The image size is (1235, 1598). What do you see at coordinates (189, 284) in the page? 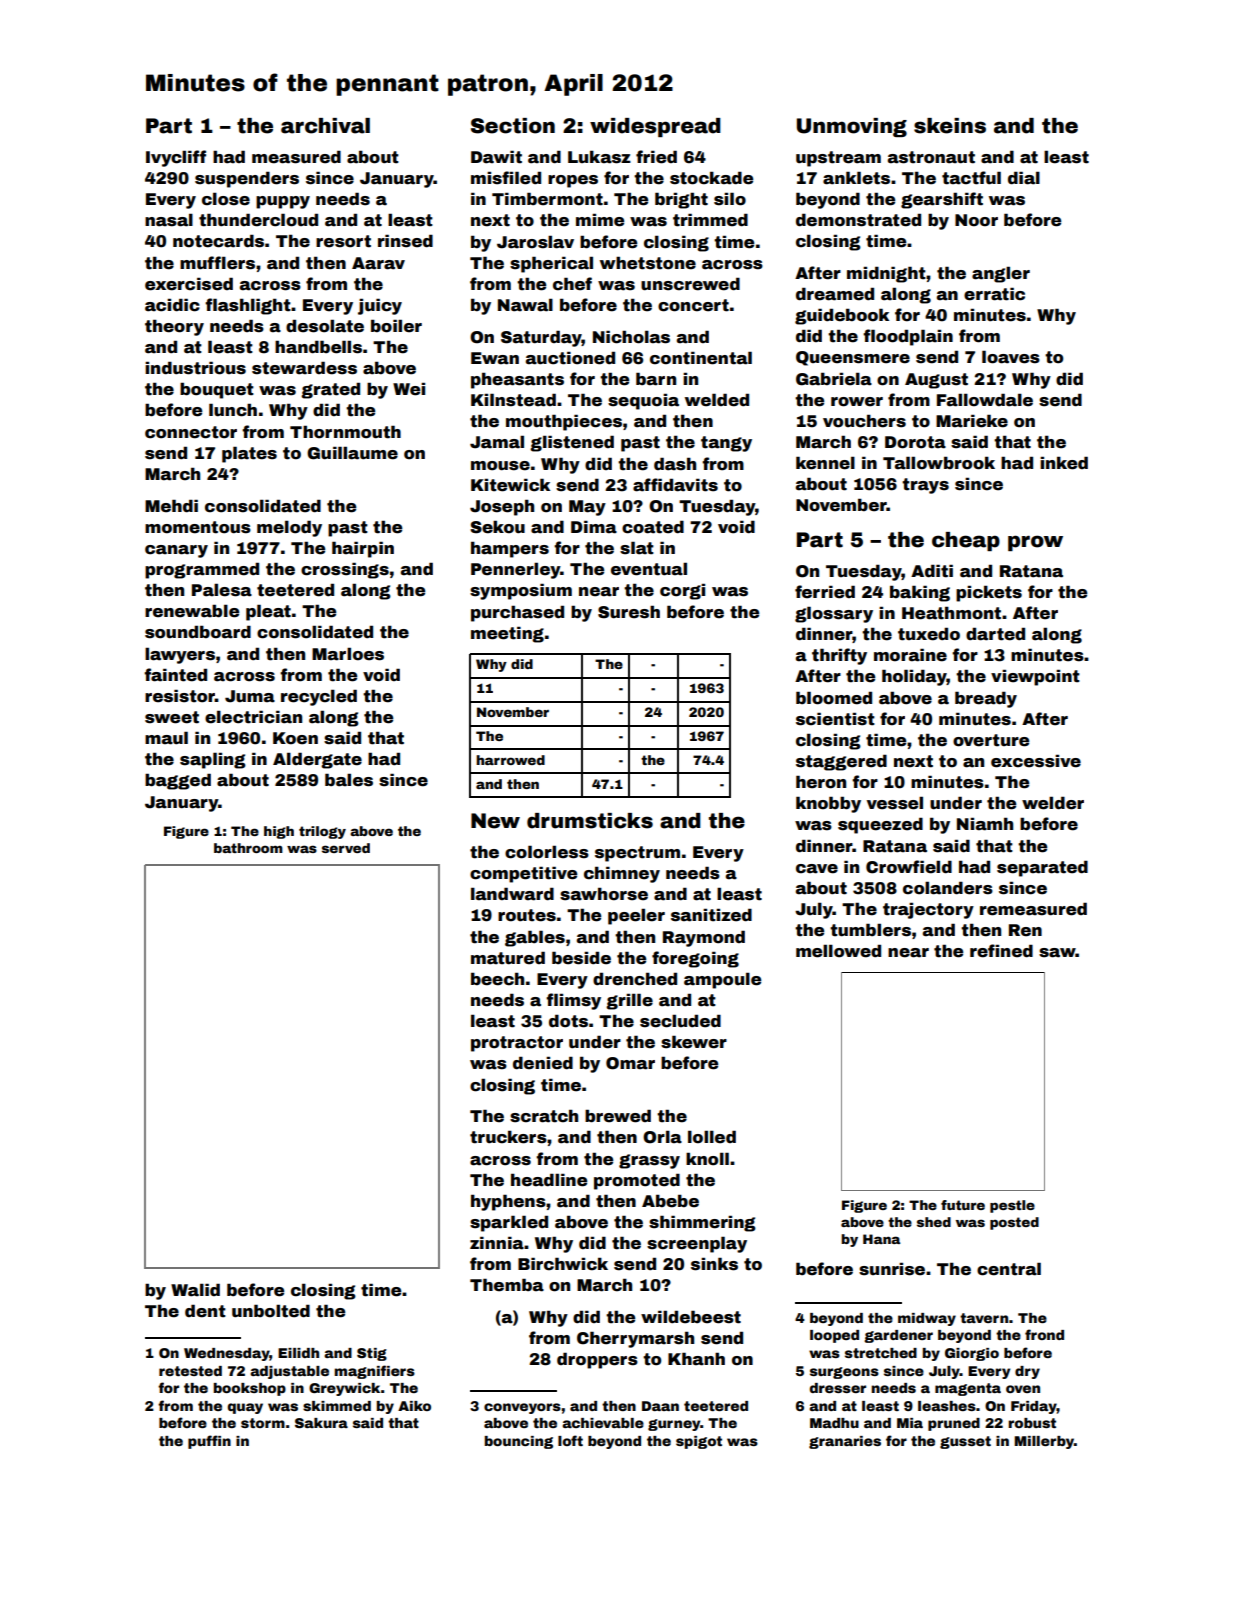
I see `exercised` at bounding box center [189, 284].
